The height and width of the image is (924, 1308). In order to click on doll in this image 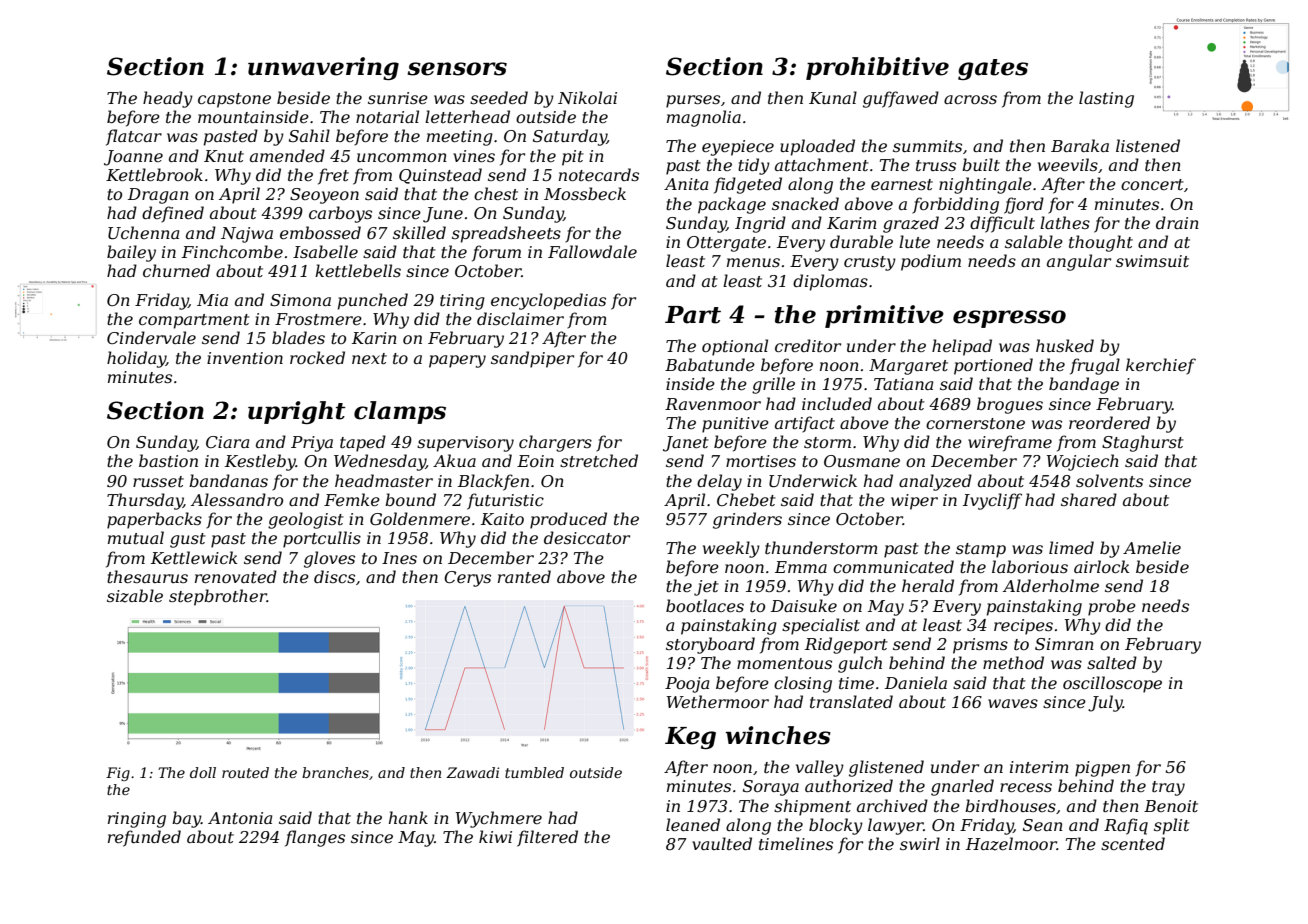, I will do `click(203, 772)`.
